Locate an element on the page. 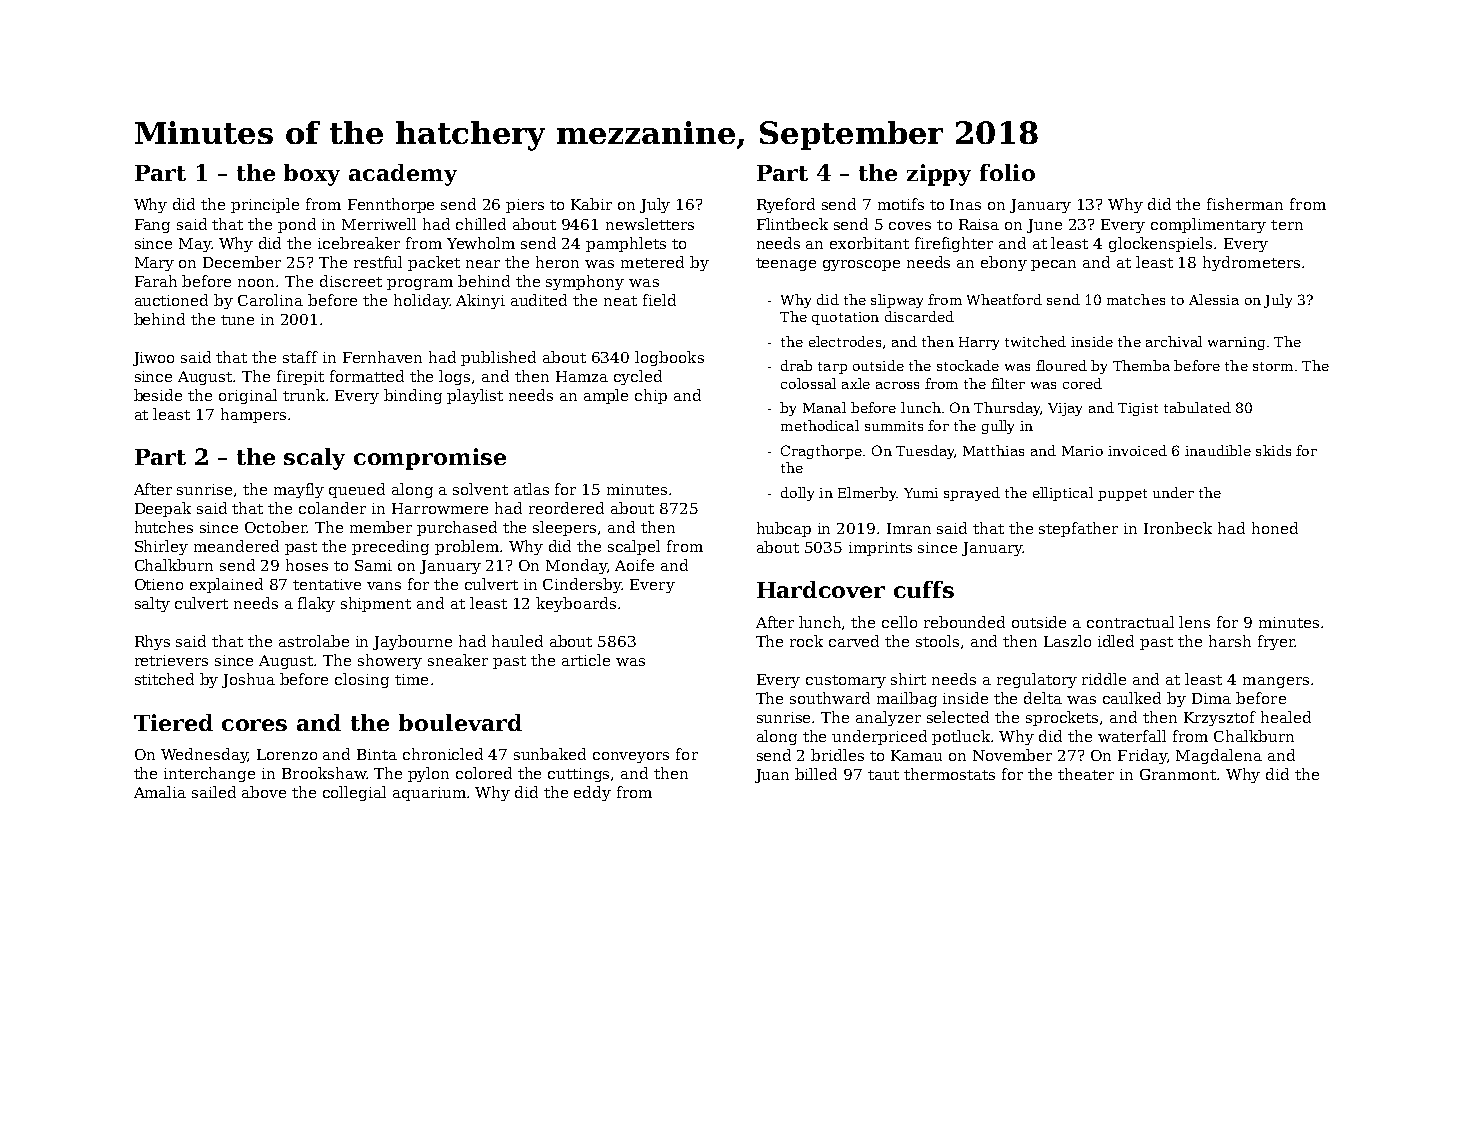 This document has height=1132, width=1465. mangers is located at coordinates (1276, 682).
